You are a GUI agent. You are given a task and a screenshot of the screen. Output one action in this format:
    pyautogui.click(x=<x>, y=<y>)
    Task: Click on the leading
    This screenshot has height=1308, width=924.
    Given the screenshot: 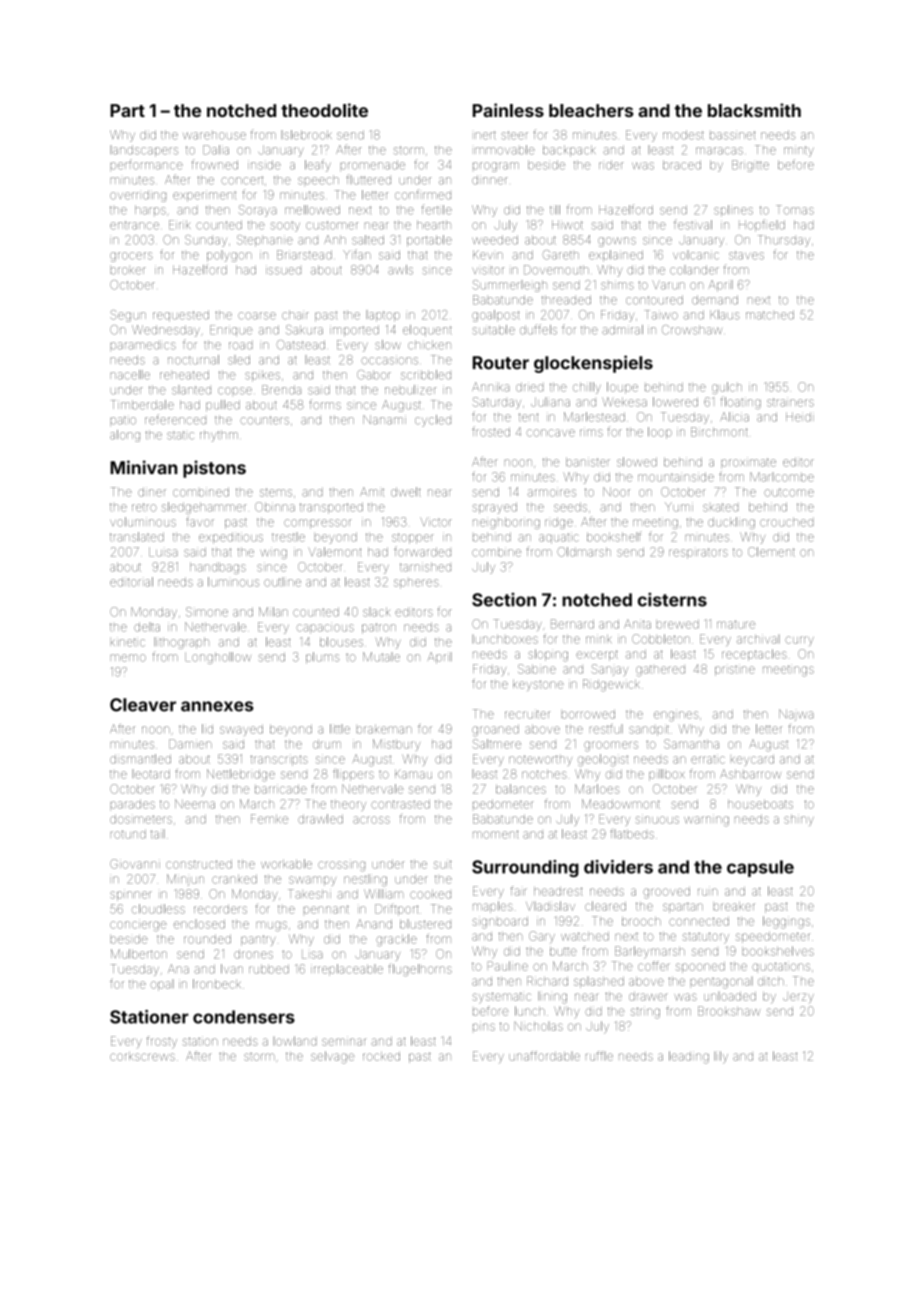 What is the action you would take?
    pyautogui.click(x=689, y=1057)
